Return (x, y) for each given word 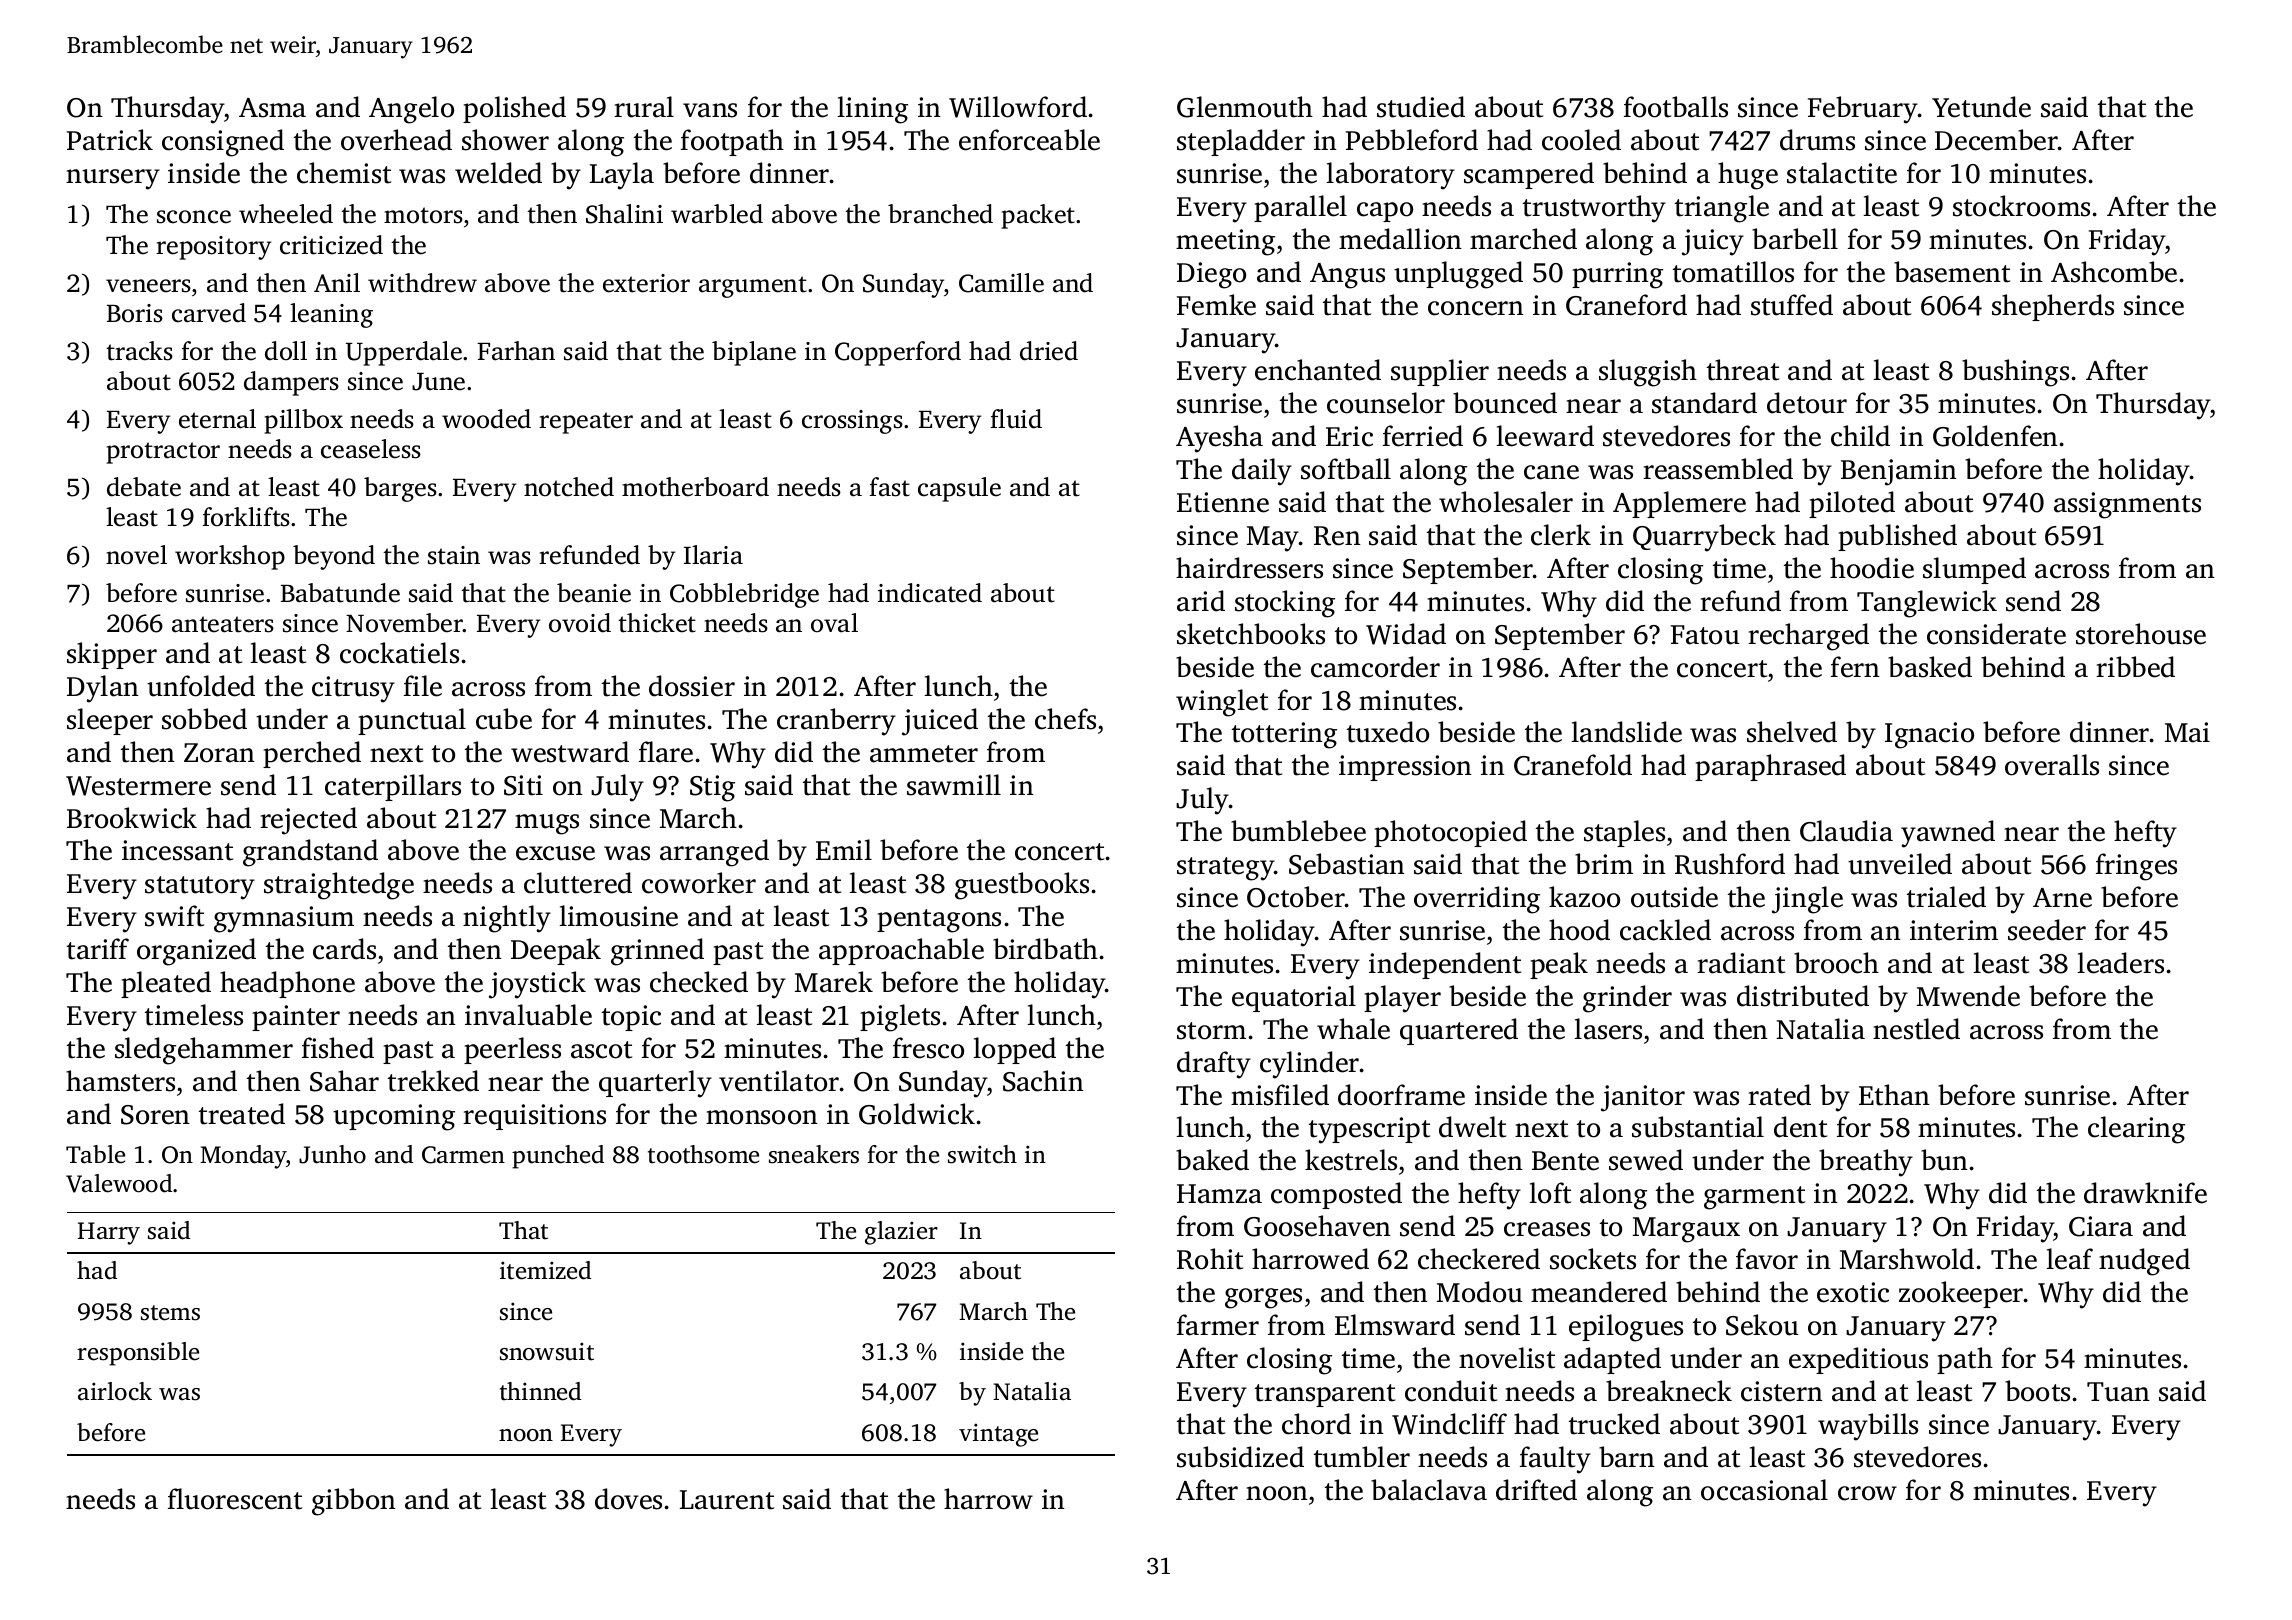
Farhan (516, 351)
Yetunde (1981, 107)
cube (504, 719)
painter (296, 1018)
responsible (138, 1354)
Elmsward (1395, 1325)
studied (1421, 107)
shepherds (2053, 307)
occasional (1764, 1490)
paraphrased (1770, 767)
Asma (272, 108)
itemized (545, 1270)
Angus (1347, 276)
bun (1944, 1160)
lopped (1014, 1050)
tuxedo (1388, 732)
